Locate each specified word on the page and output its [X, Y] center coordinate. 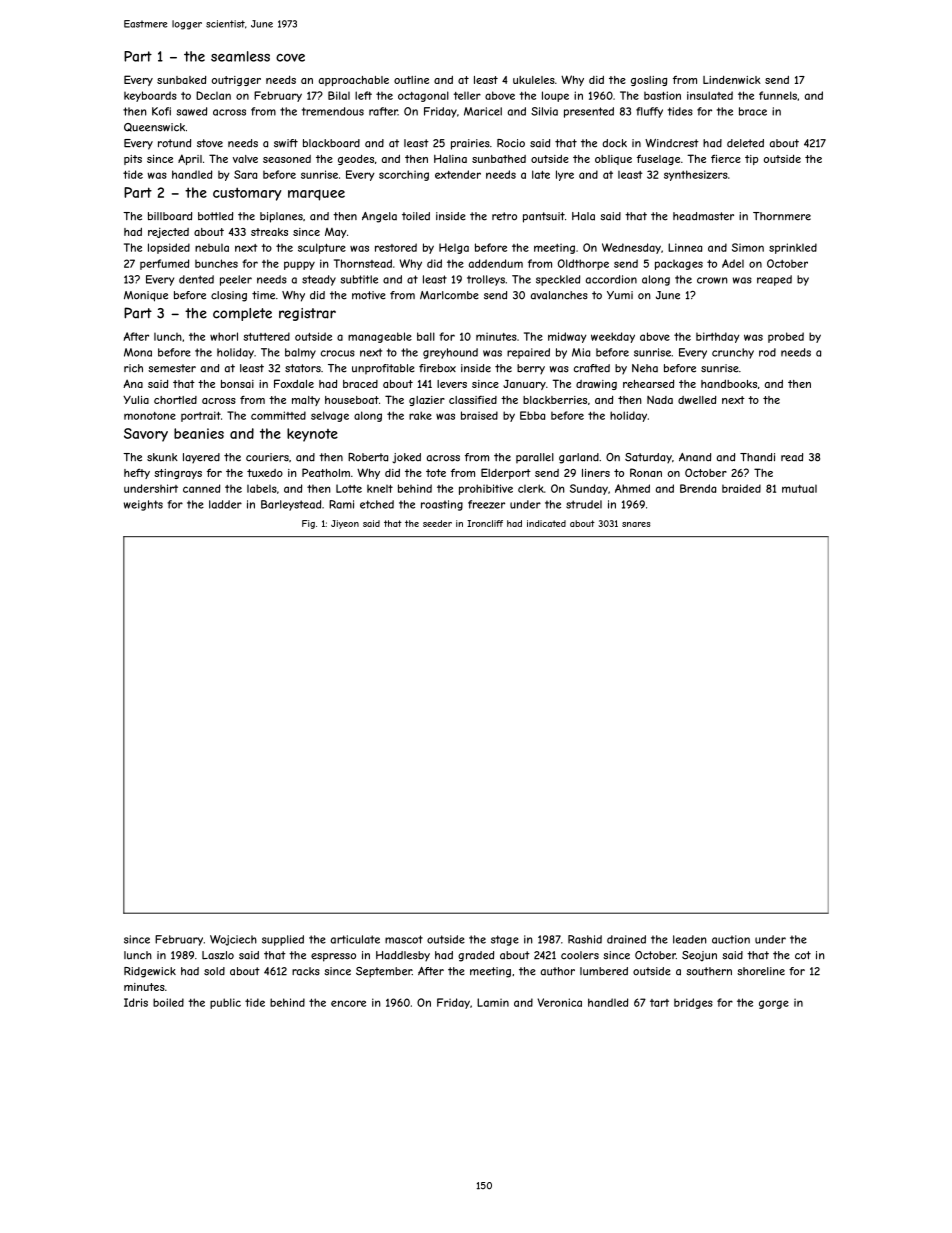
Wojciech [233, 940]
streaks [269, 232]
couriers [267, 457]
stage [505, 940]
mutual [799, 489]
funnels [778, 95]
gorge [774, 1004]
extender [458, 174]
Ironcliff [485, 523]
